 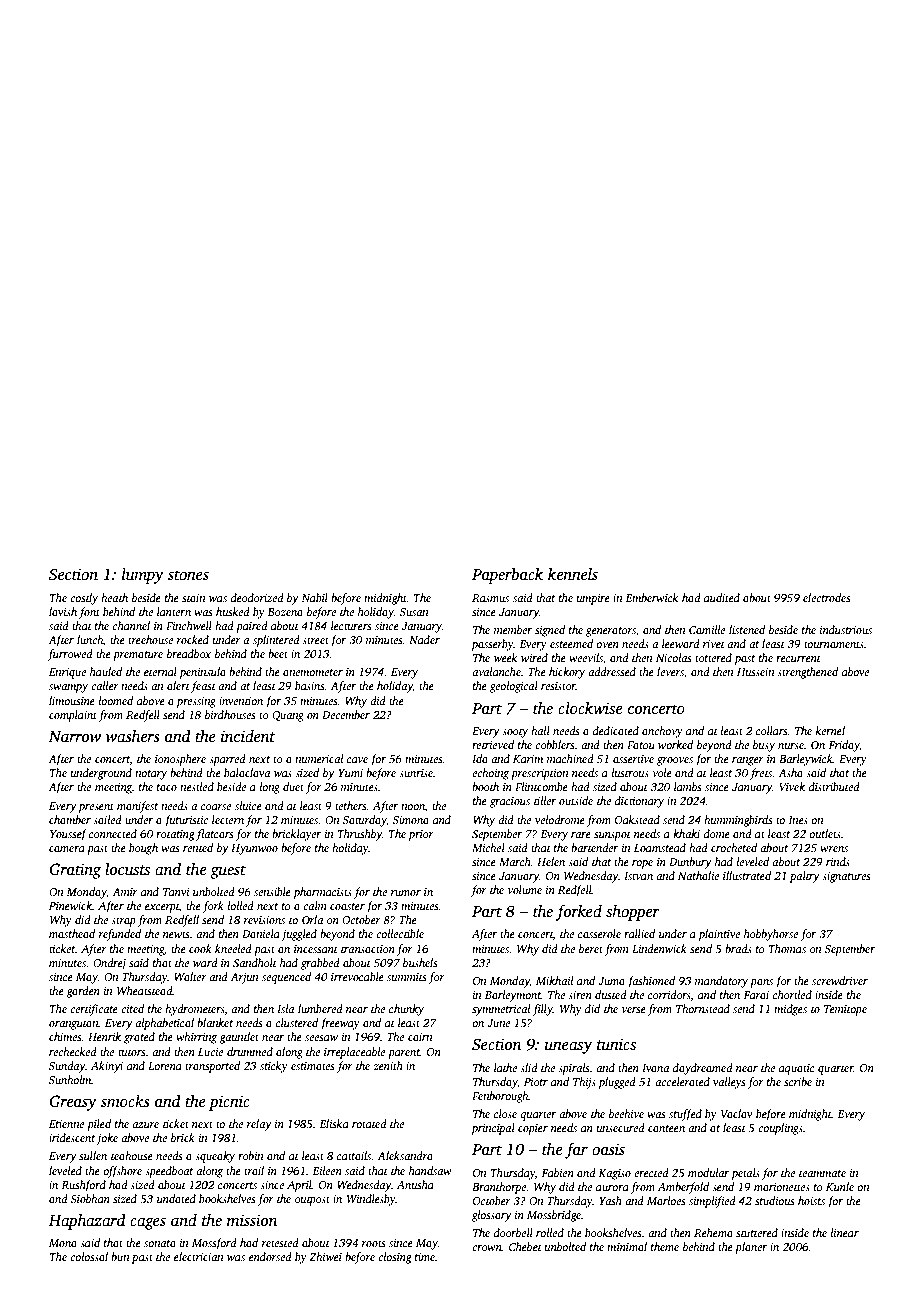 I want to click on brads, so click(x=738, y=948).
